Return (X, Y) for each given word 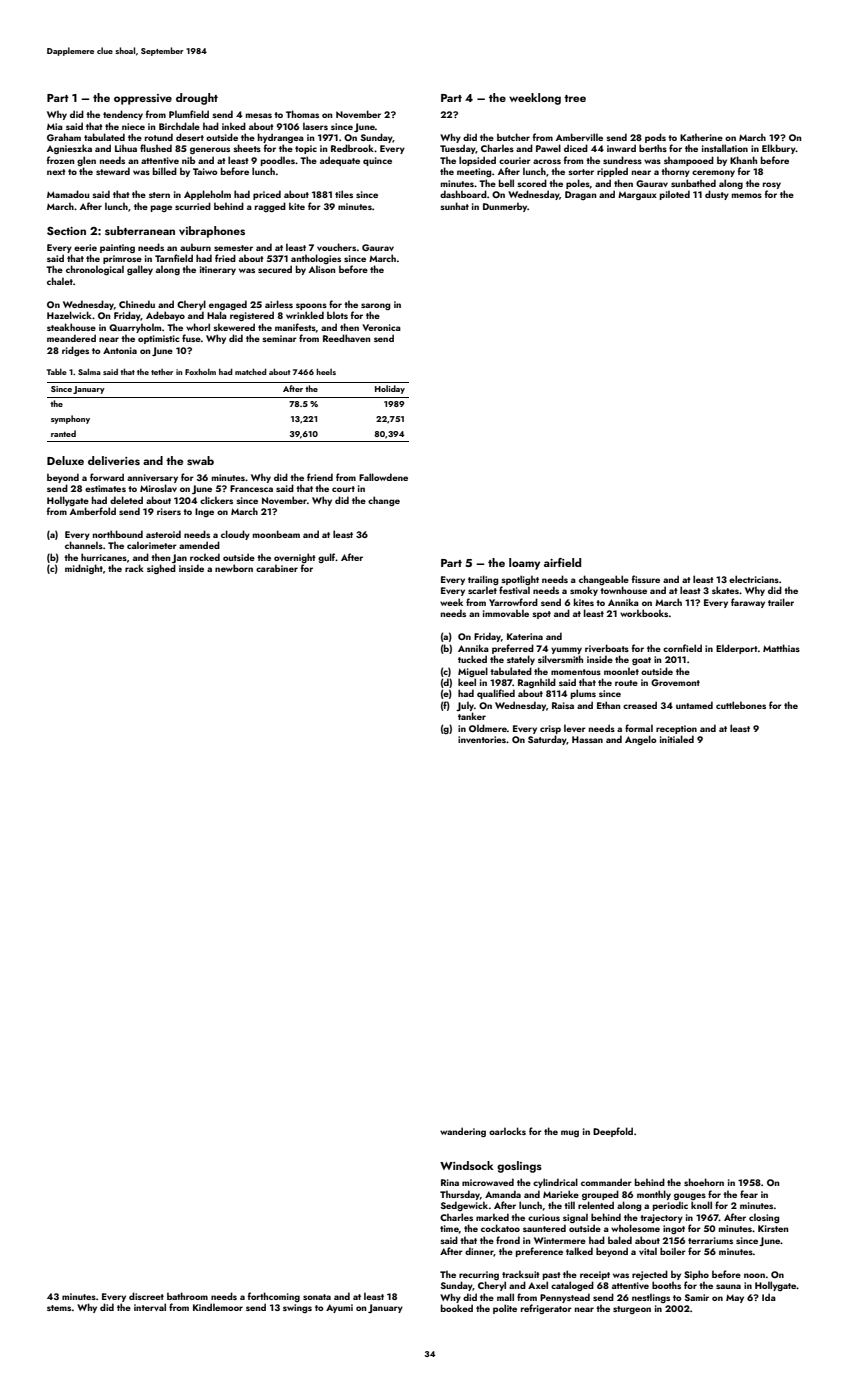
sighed (161, 569)
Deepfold (613, 1132)
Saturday (547, 740)
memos (747, 195)
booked (457, 1308)
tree (575, 98)
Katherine (701, 137)
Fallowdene (383, 477)
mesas (259, 115)
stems (59, 1308)
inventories (482, 739)
